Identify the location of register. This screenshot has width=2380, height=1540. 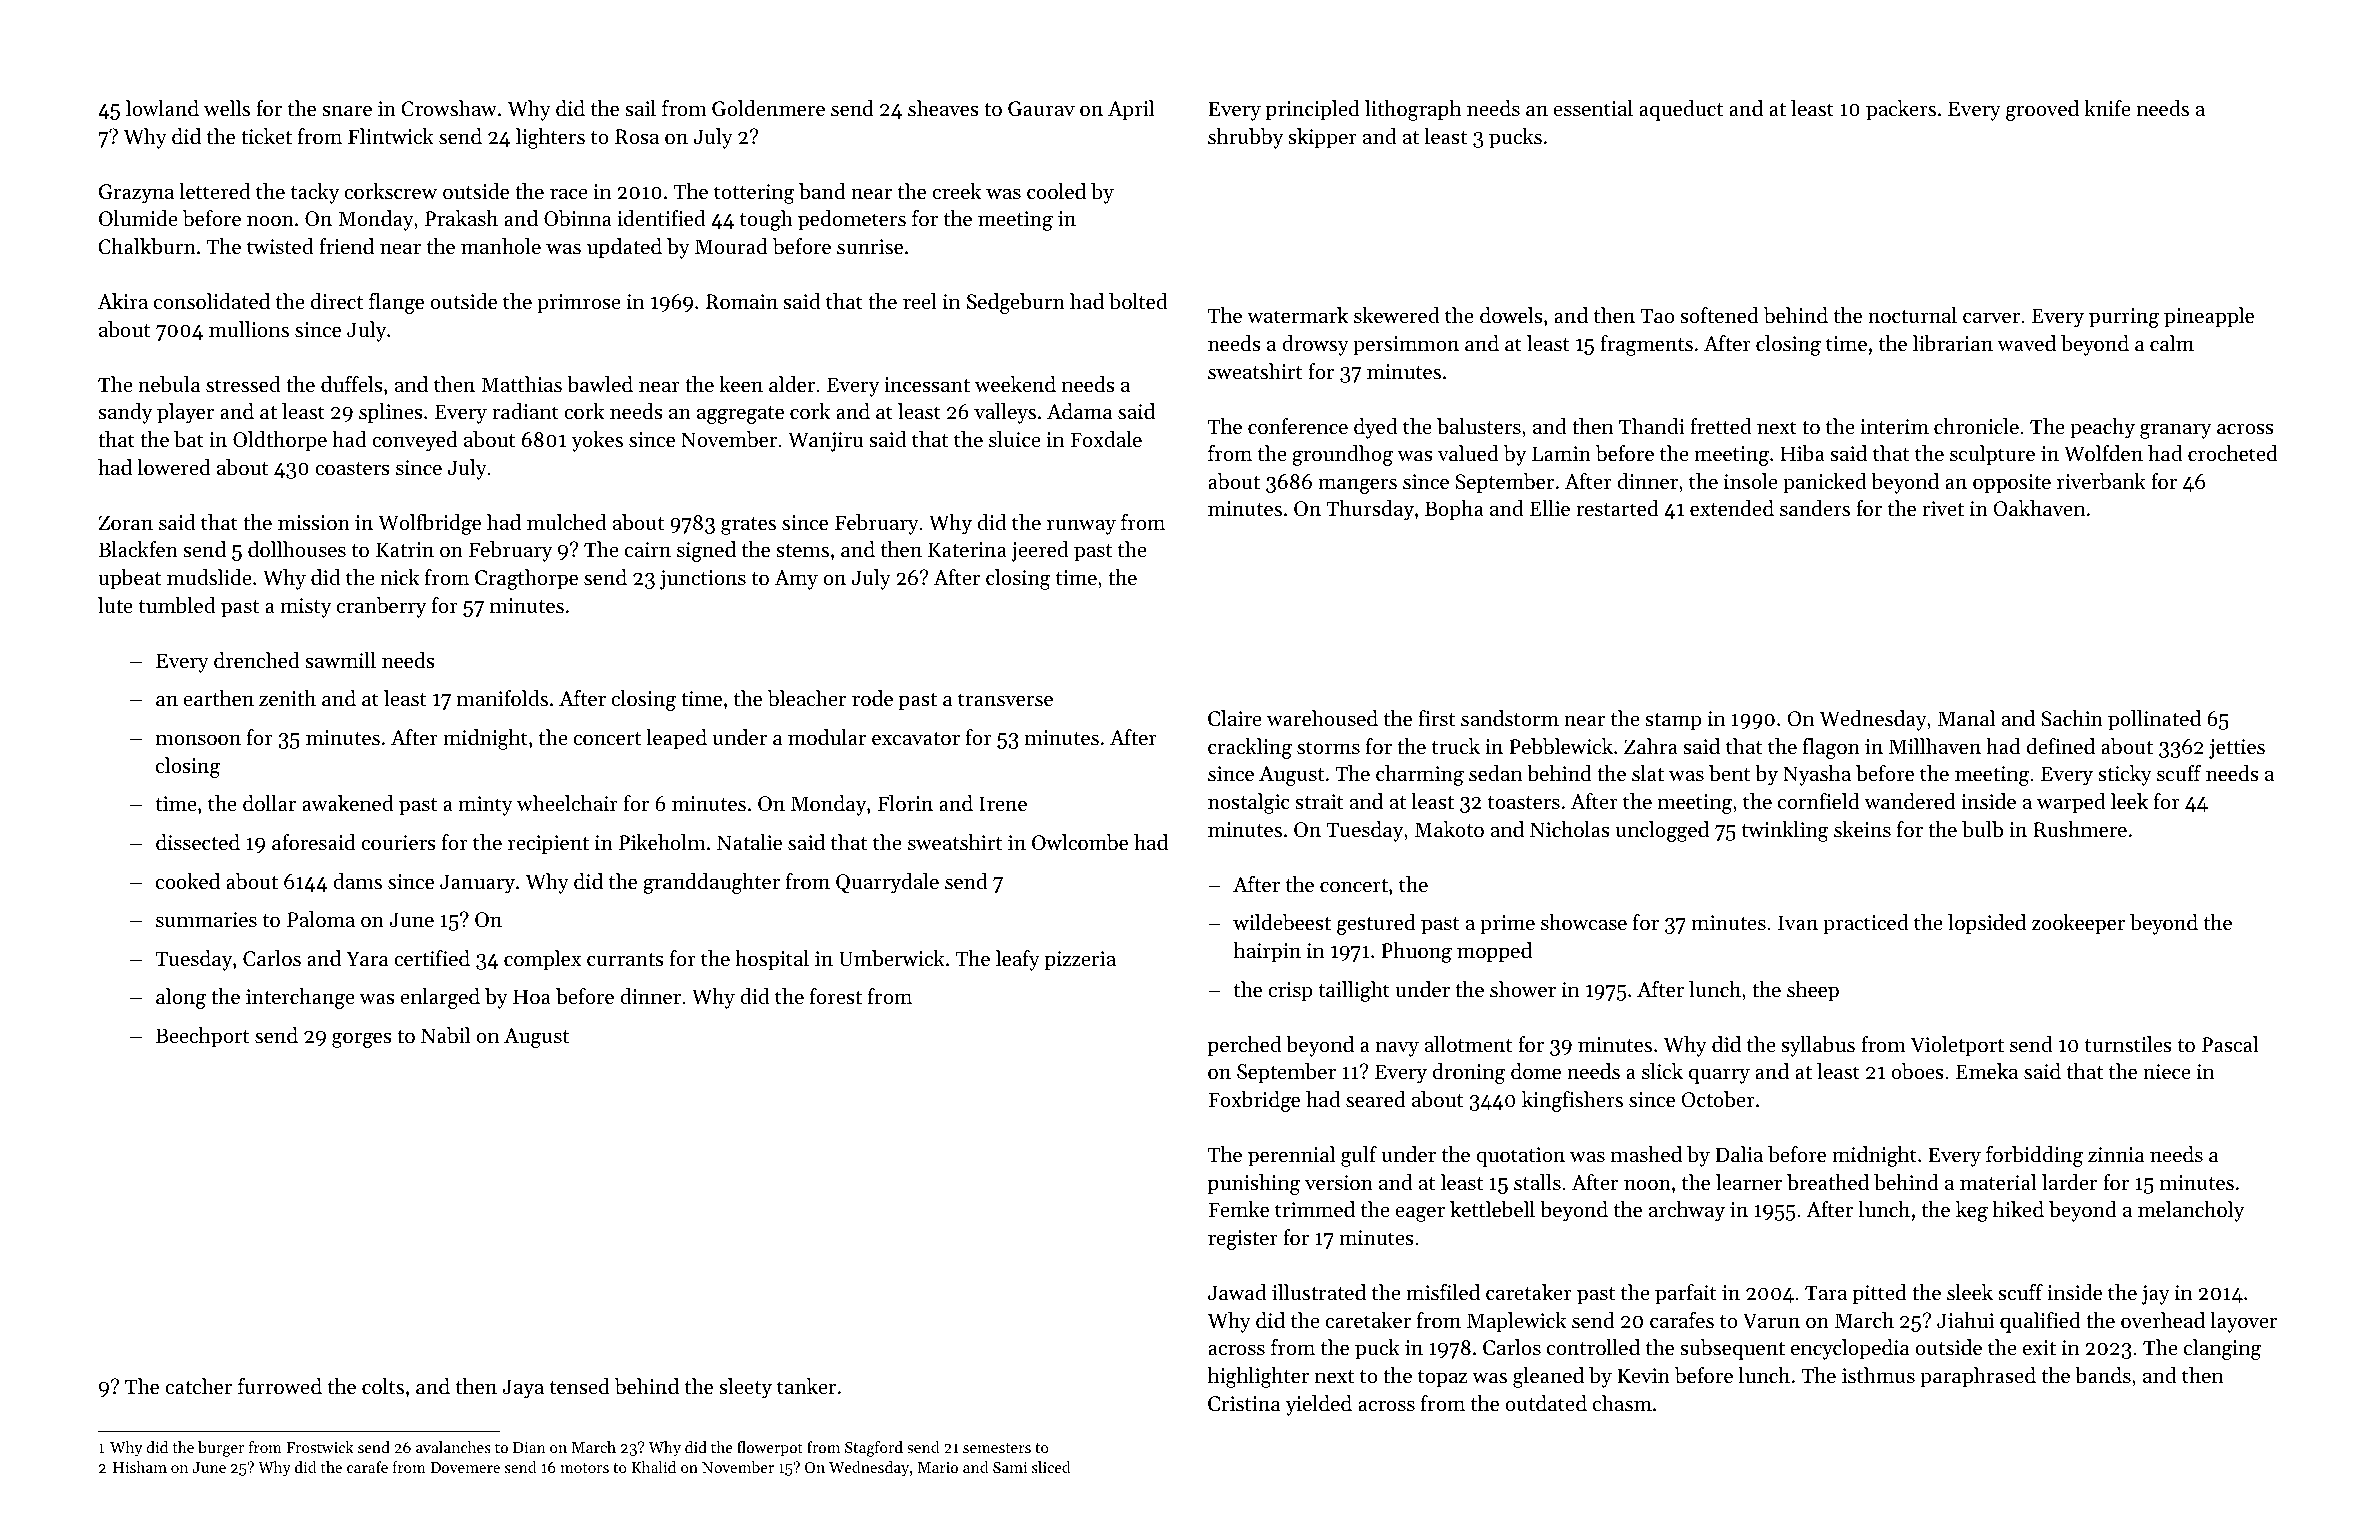
(1243, 1240).
